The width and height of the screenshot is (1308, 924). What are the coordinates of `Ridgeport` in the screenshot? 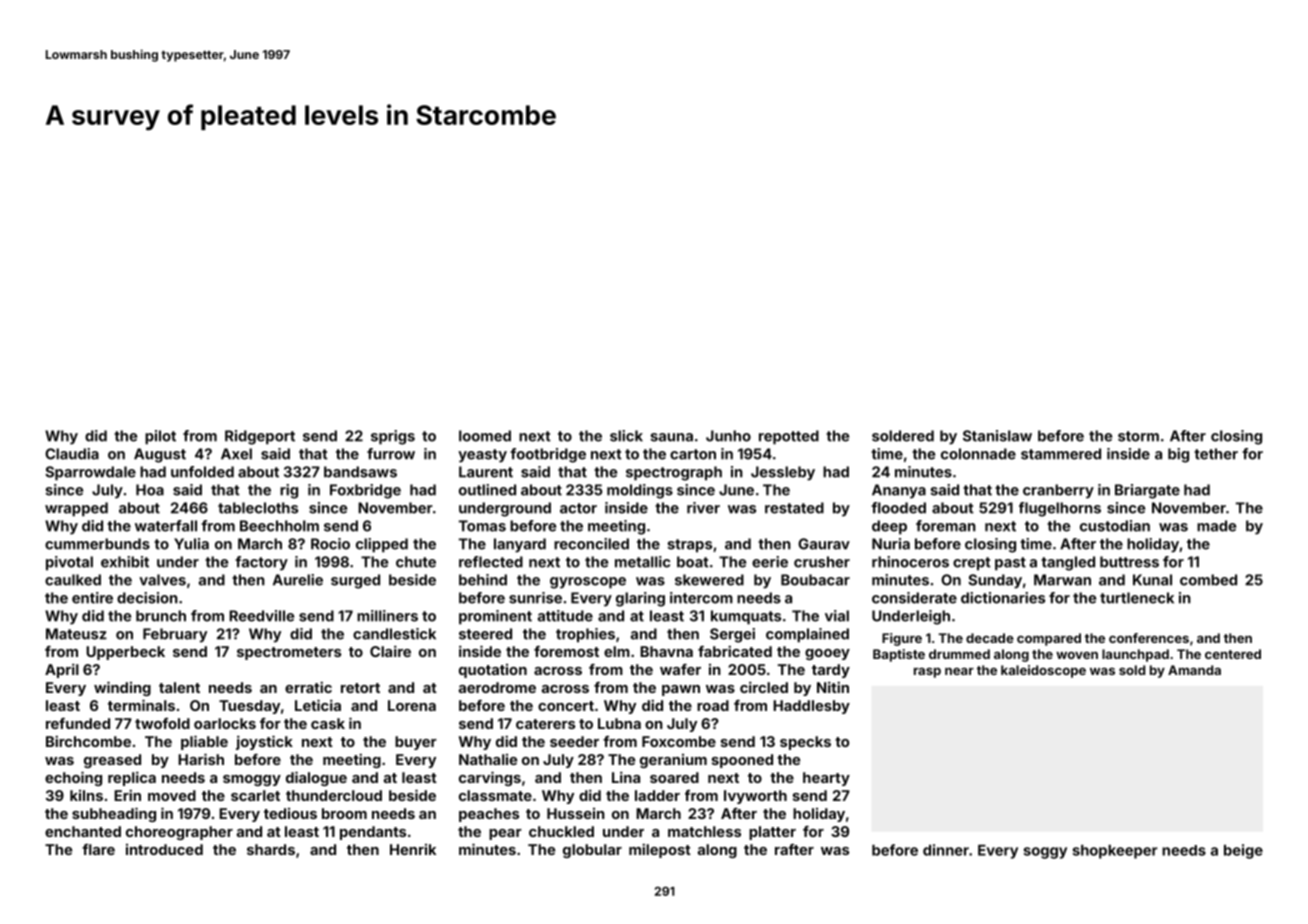 It's located at (260, 437).
